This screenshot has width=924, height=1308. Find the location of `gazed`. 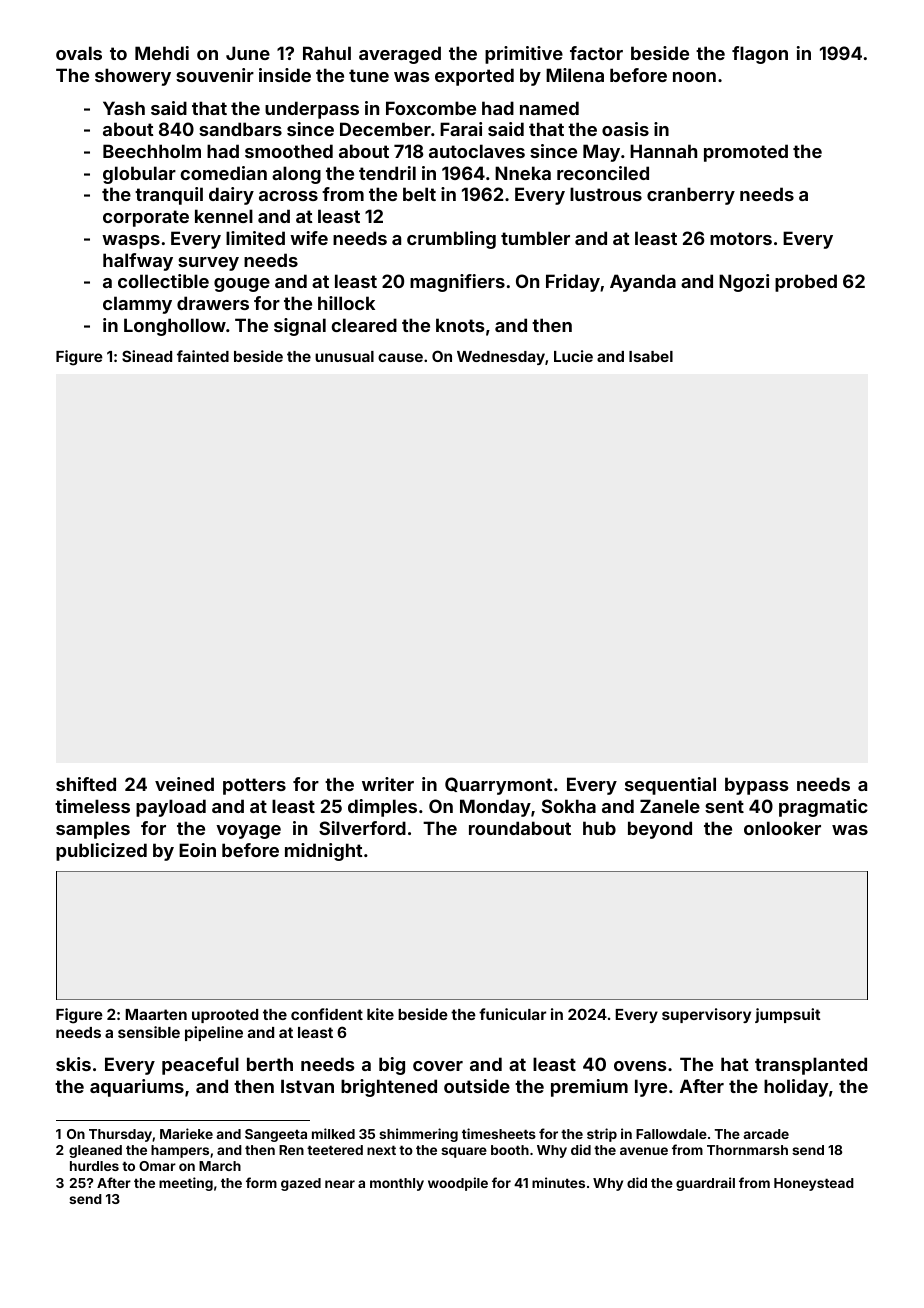

gazed is located at coordinates (301, 1184).
